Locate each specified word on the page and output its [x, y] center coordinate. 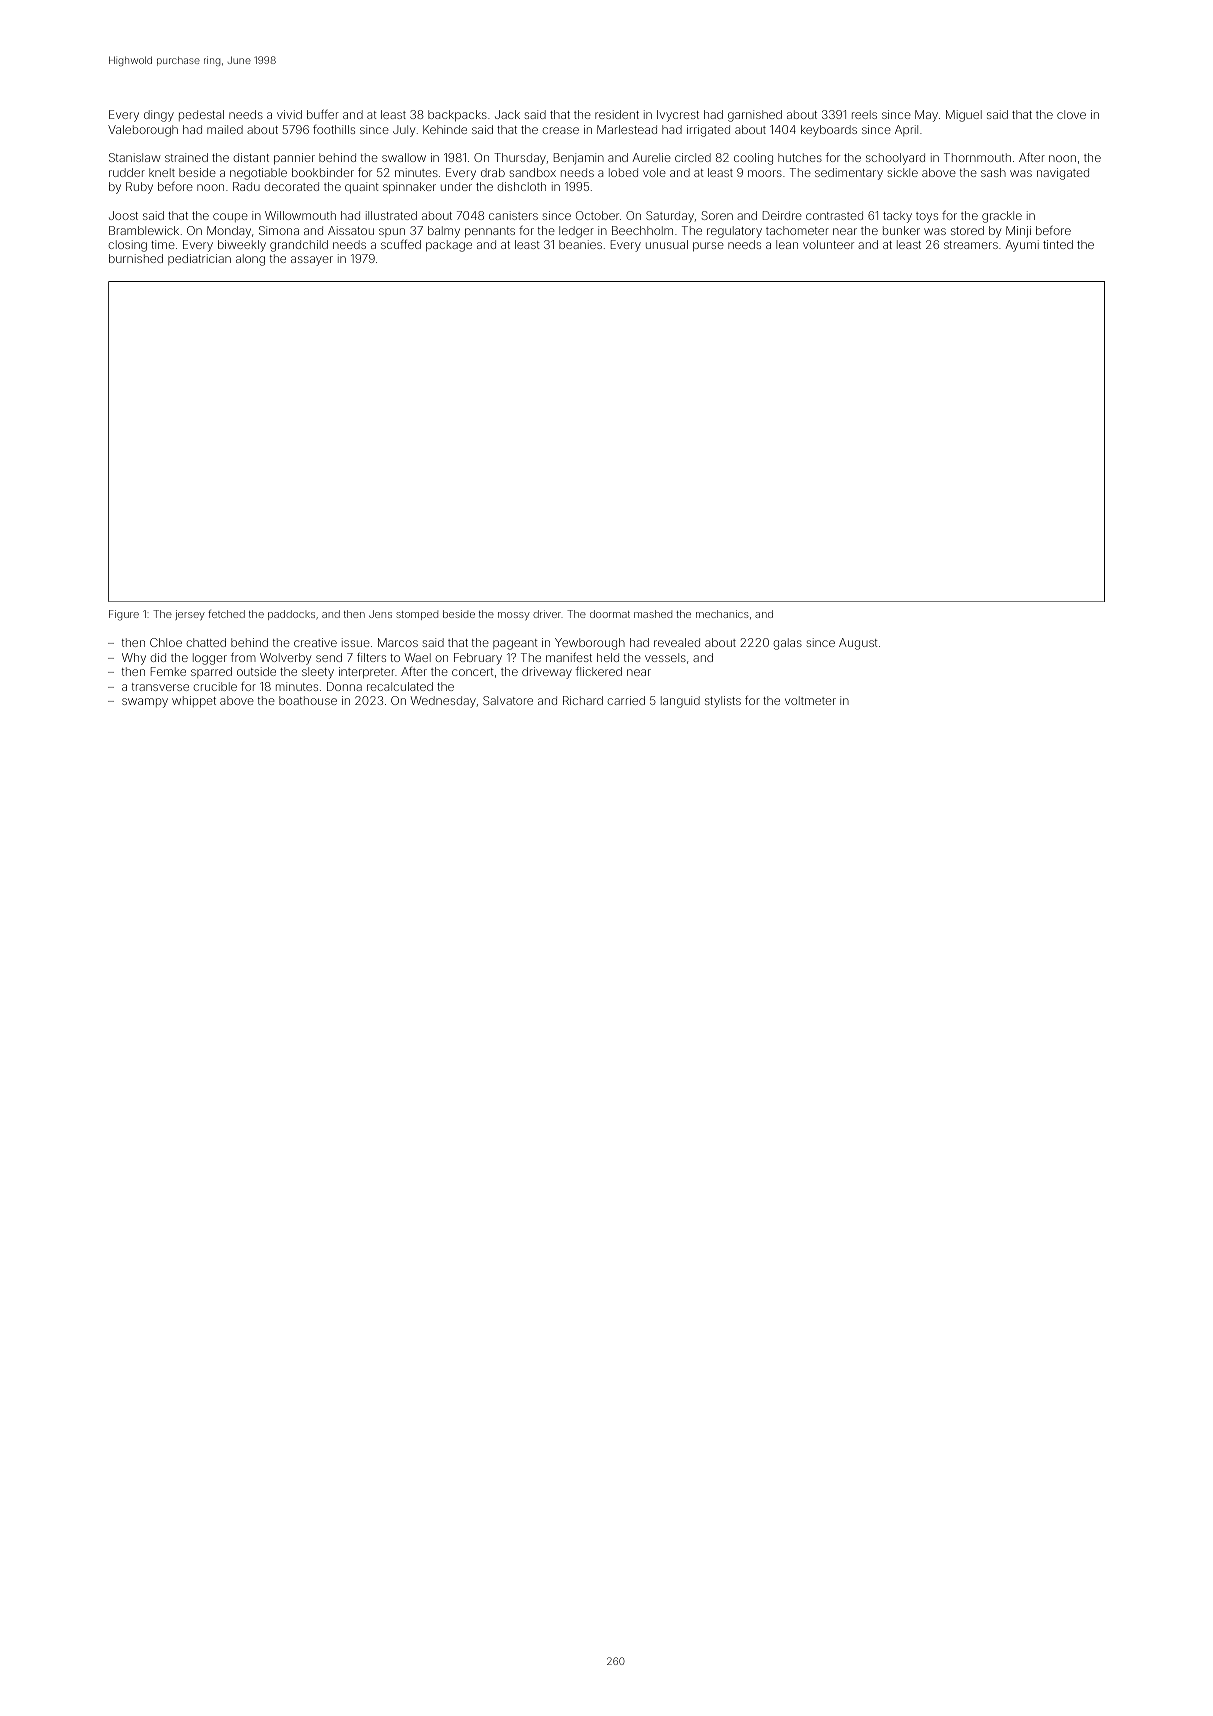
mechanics [722, 614]
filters [371, 657]
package [449, 246]
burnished [136, 258]
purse [708, 247]
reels [864, 114]
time [163, 244]
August [858, 644]
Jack [507, 114]
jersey [190, 615]
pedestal [201, 115]
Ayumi [1022, 246]
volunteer [828, 244]
